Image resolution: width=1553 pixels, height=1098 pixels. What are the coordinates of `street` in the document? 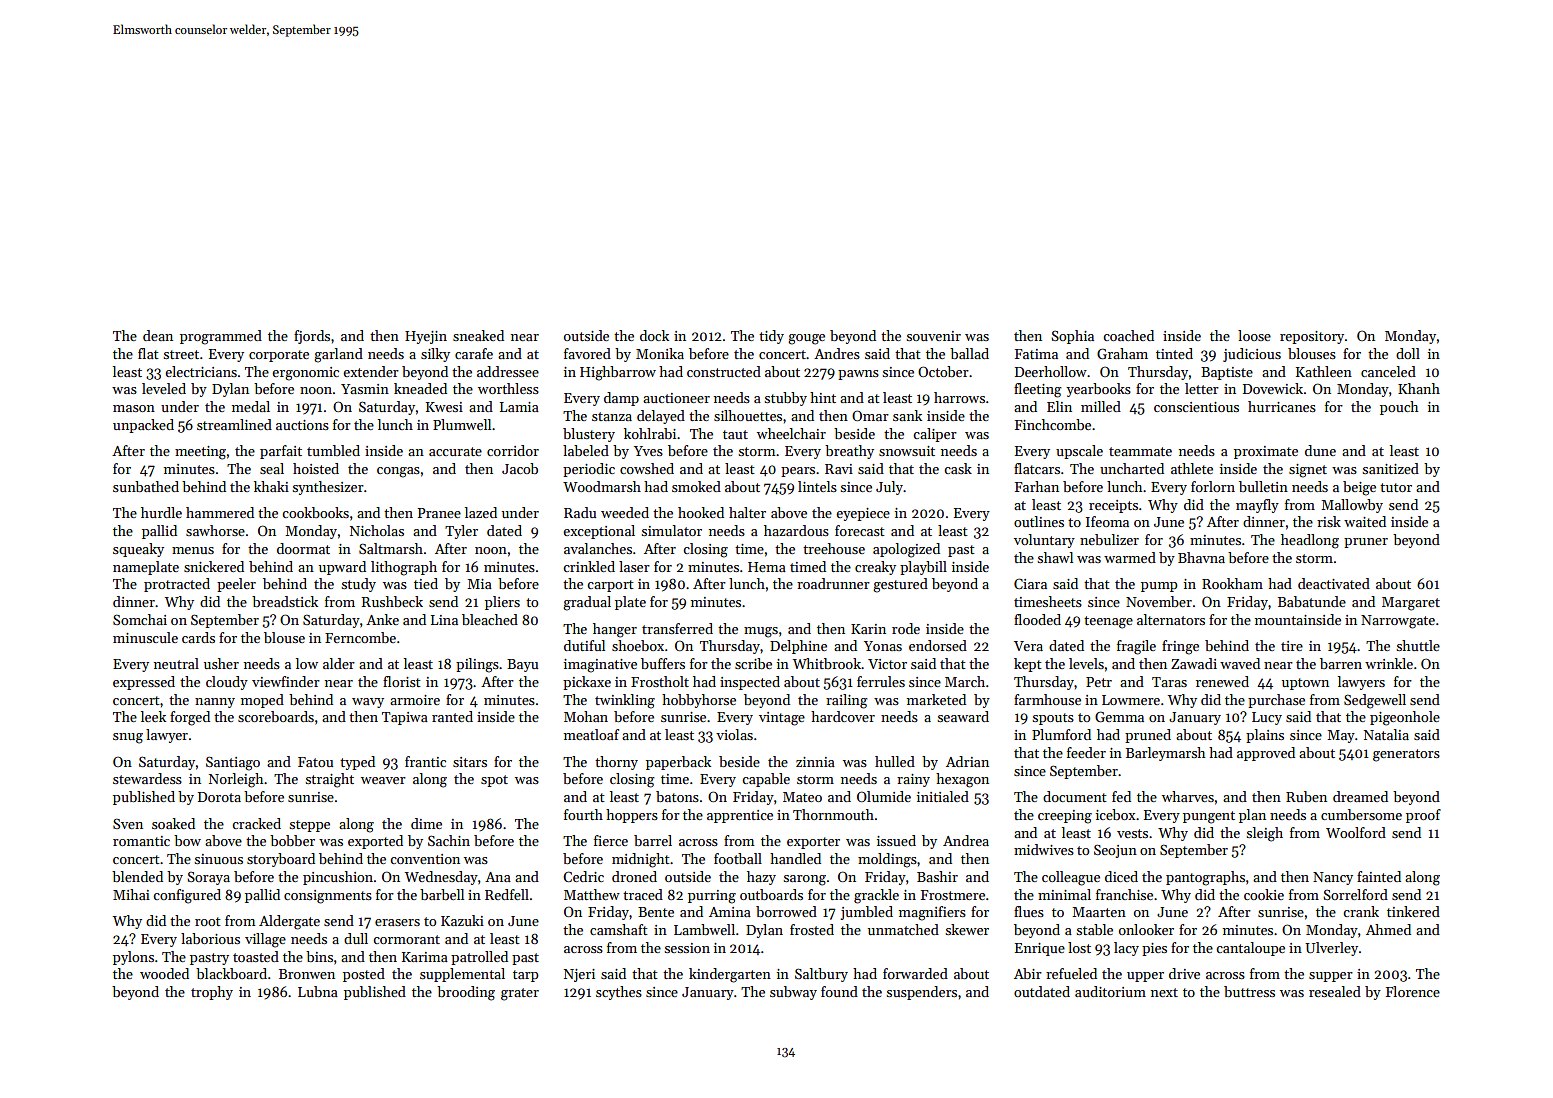 It's located at (181, 354).
